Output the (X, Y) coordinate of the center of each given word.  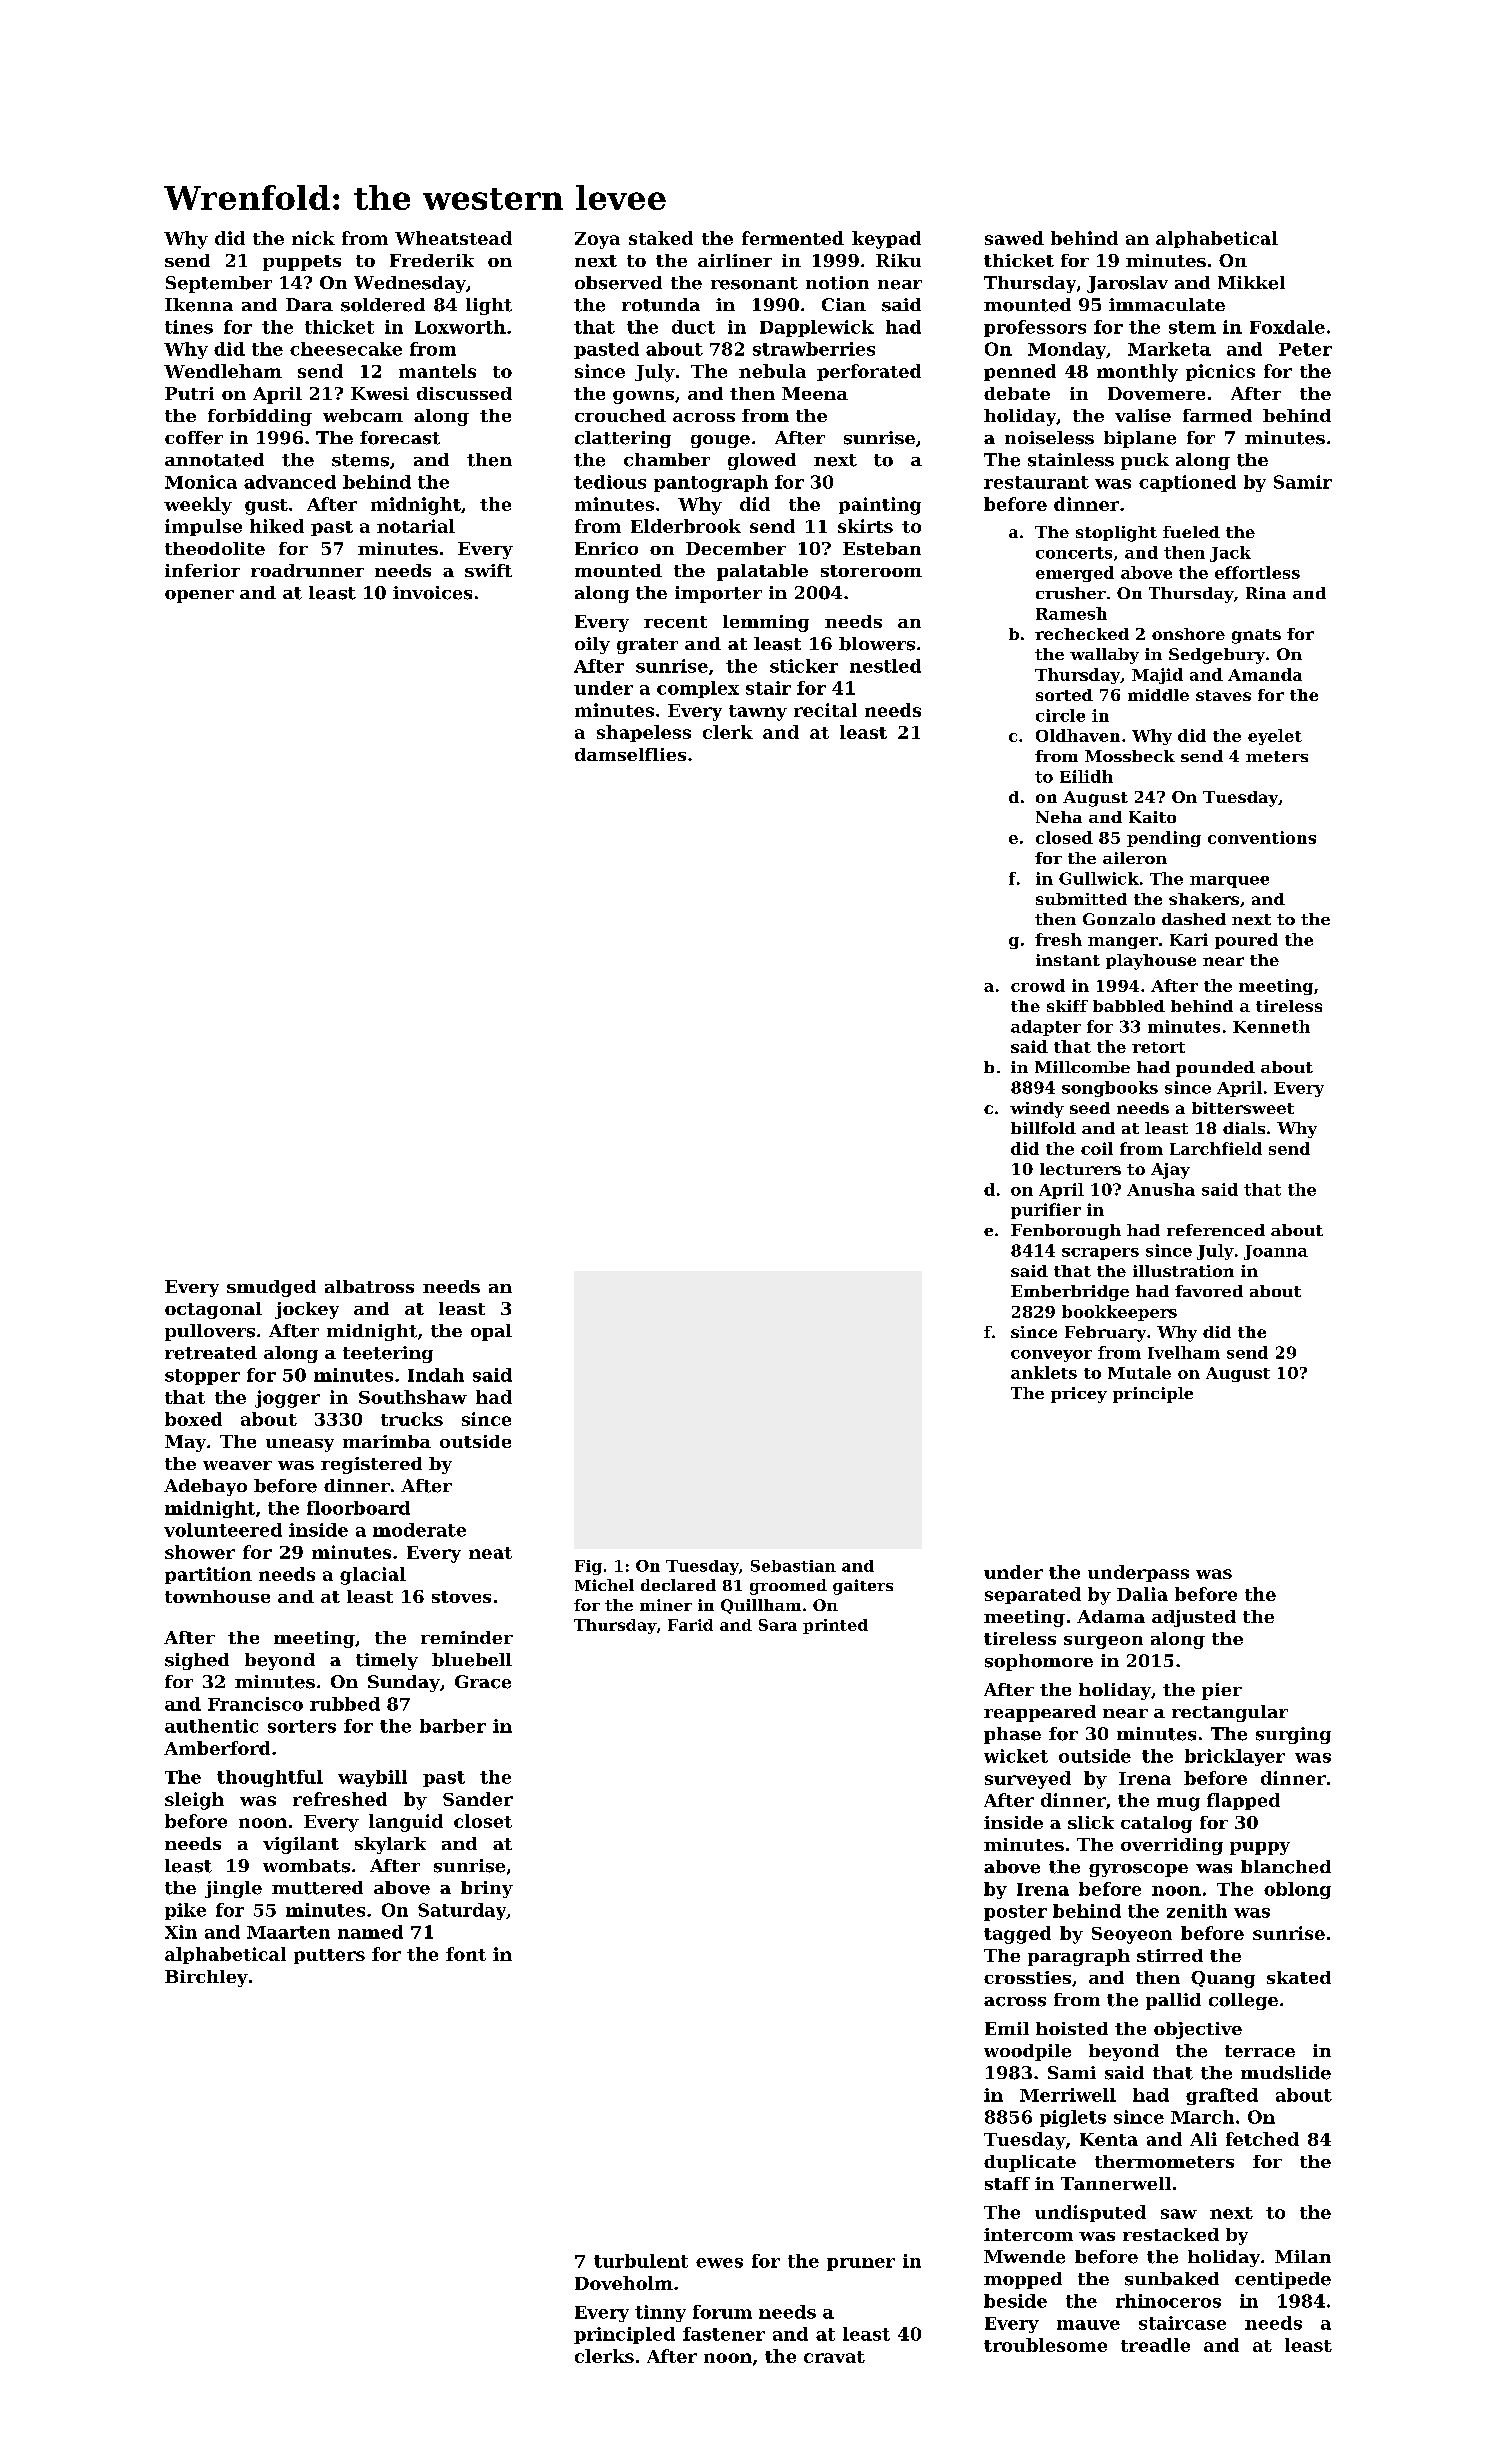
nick (313, 238)
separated (1033, 1595)
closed (1064, 837)
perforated (869, 372)
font (466, 1954)
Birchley (206, 1978)
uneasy (300, 1445)
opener (199, 596)
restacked (1171, 2234)
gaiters (863, 1587)
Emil (1007, 2028)
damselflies (630, 754)
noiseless (1049, 438)
